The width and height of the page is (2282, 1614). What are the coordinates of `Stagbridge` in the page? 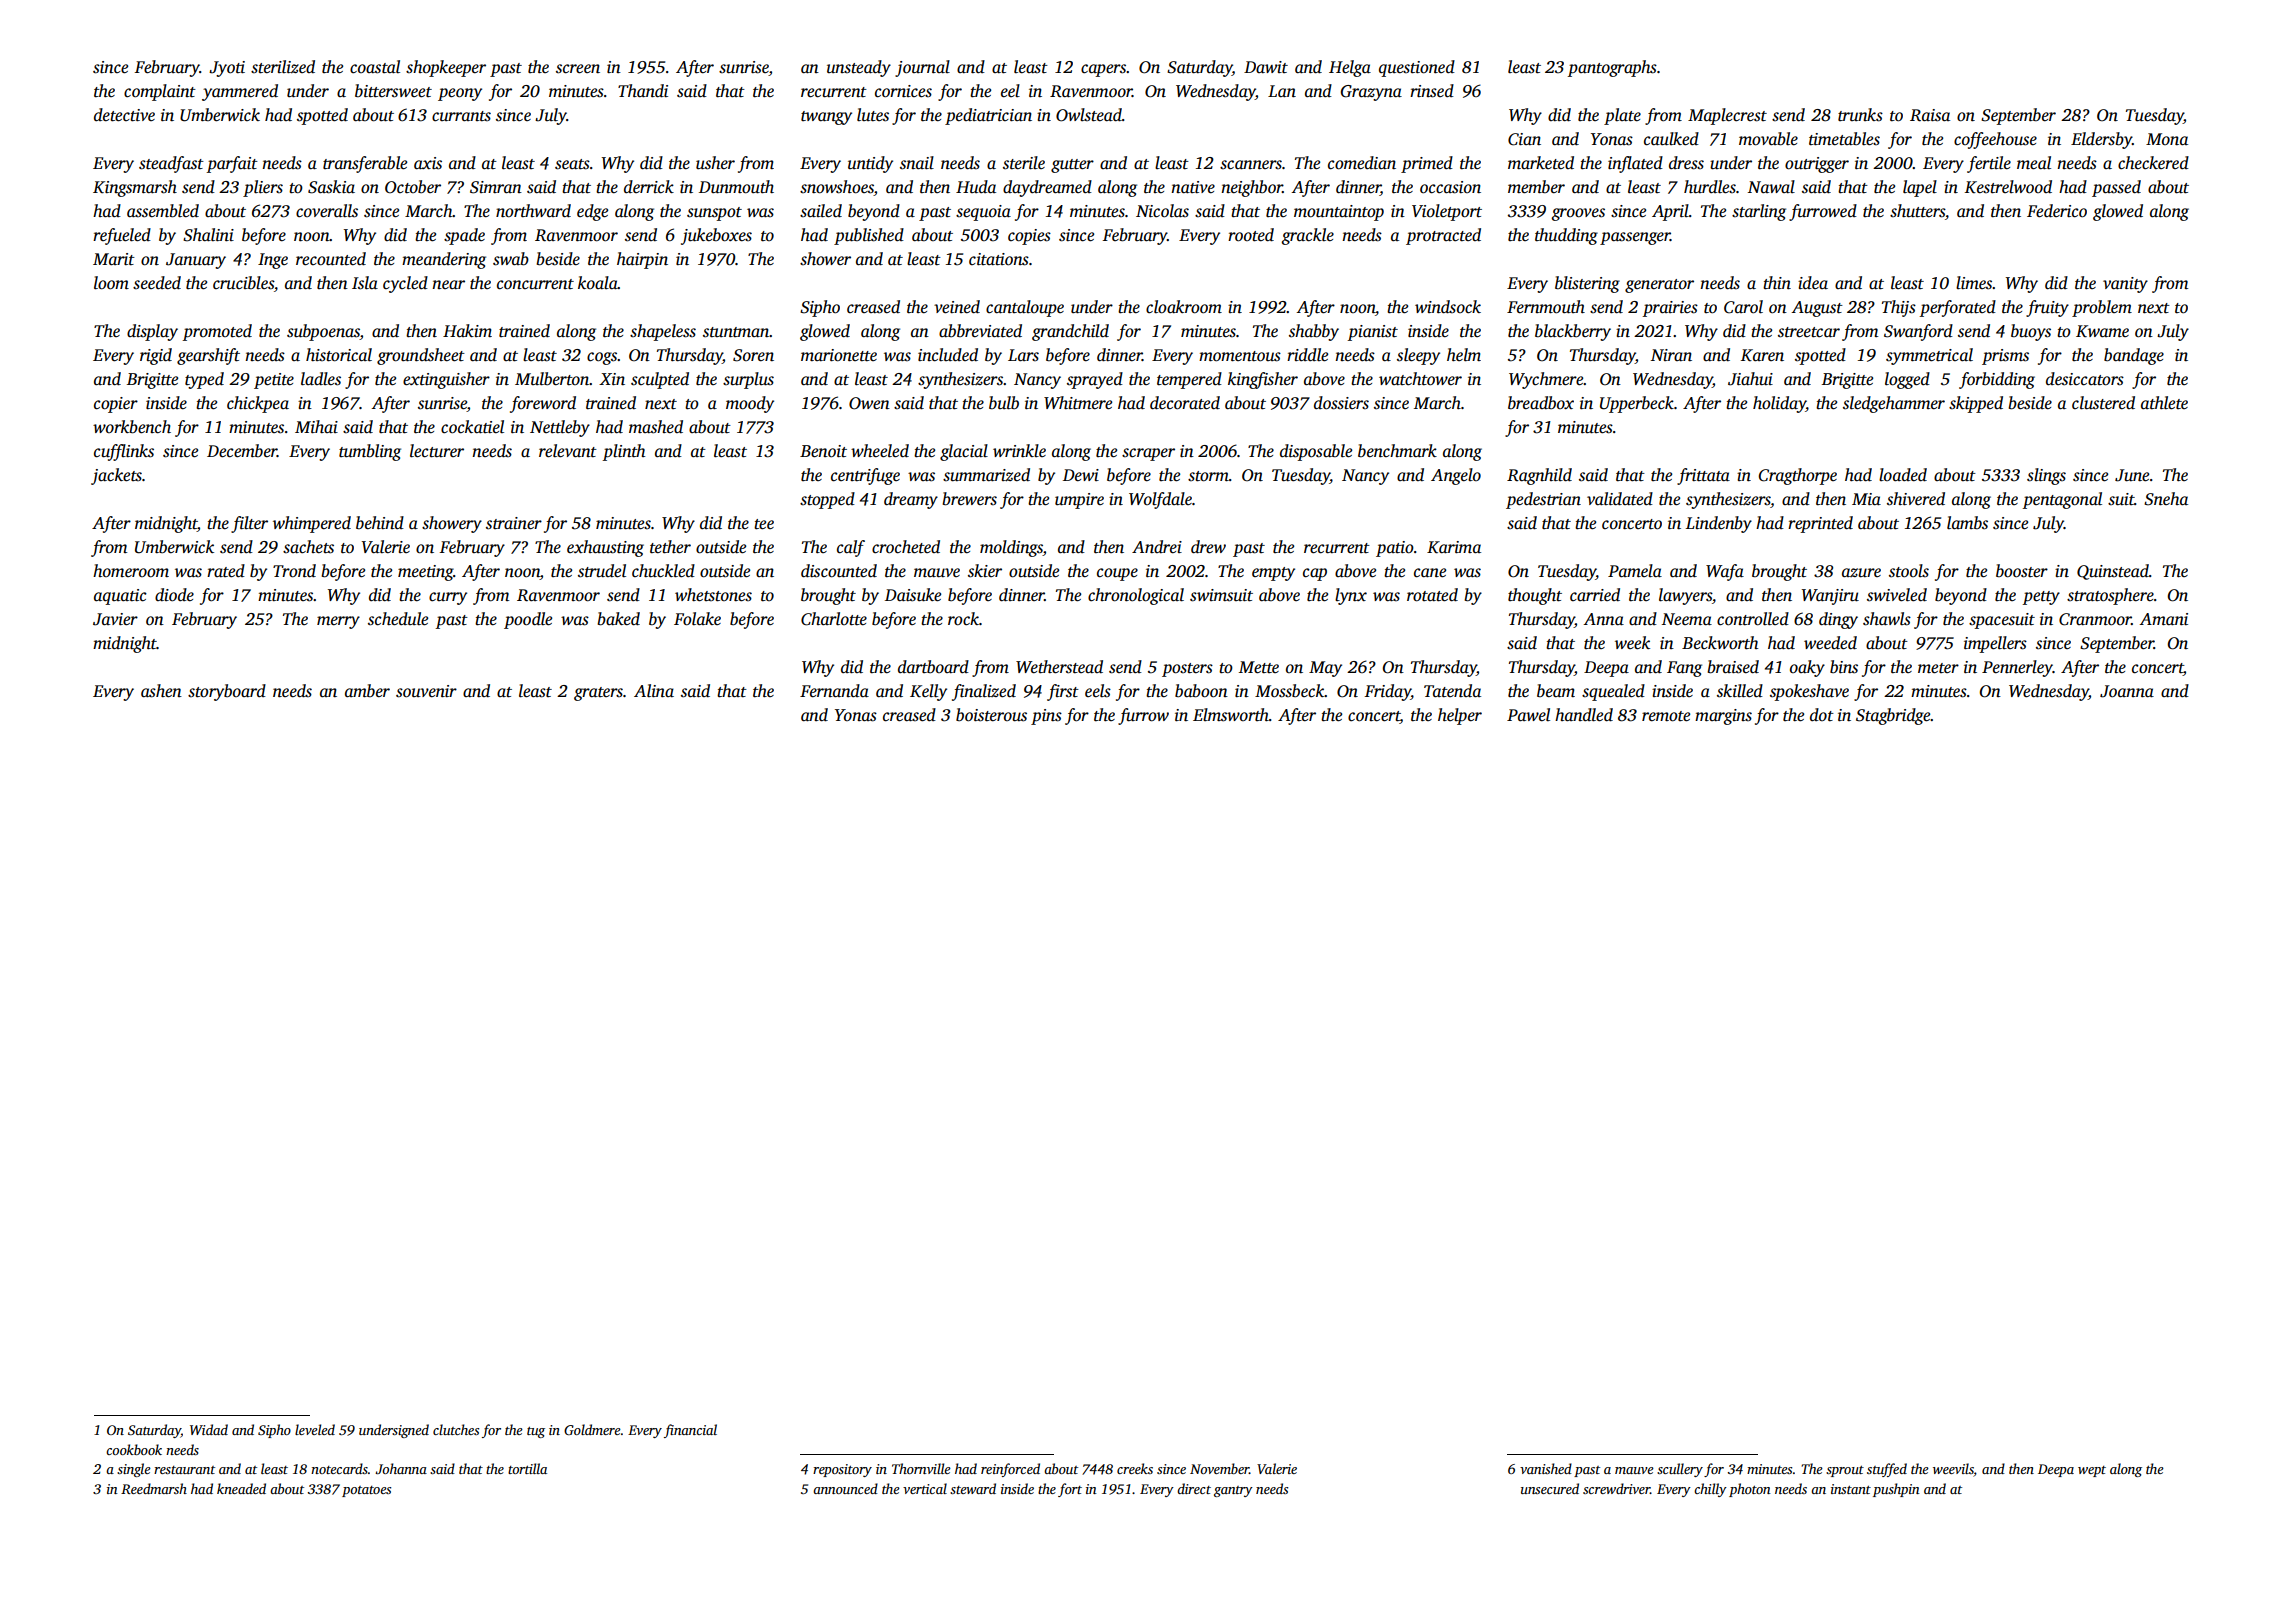 It's located at (1893, 716).
